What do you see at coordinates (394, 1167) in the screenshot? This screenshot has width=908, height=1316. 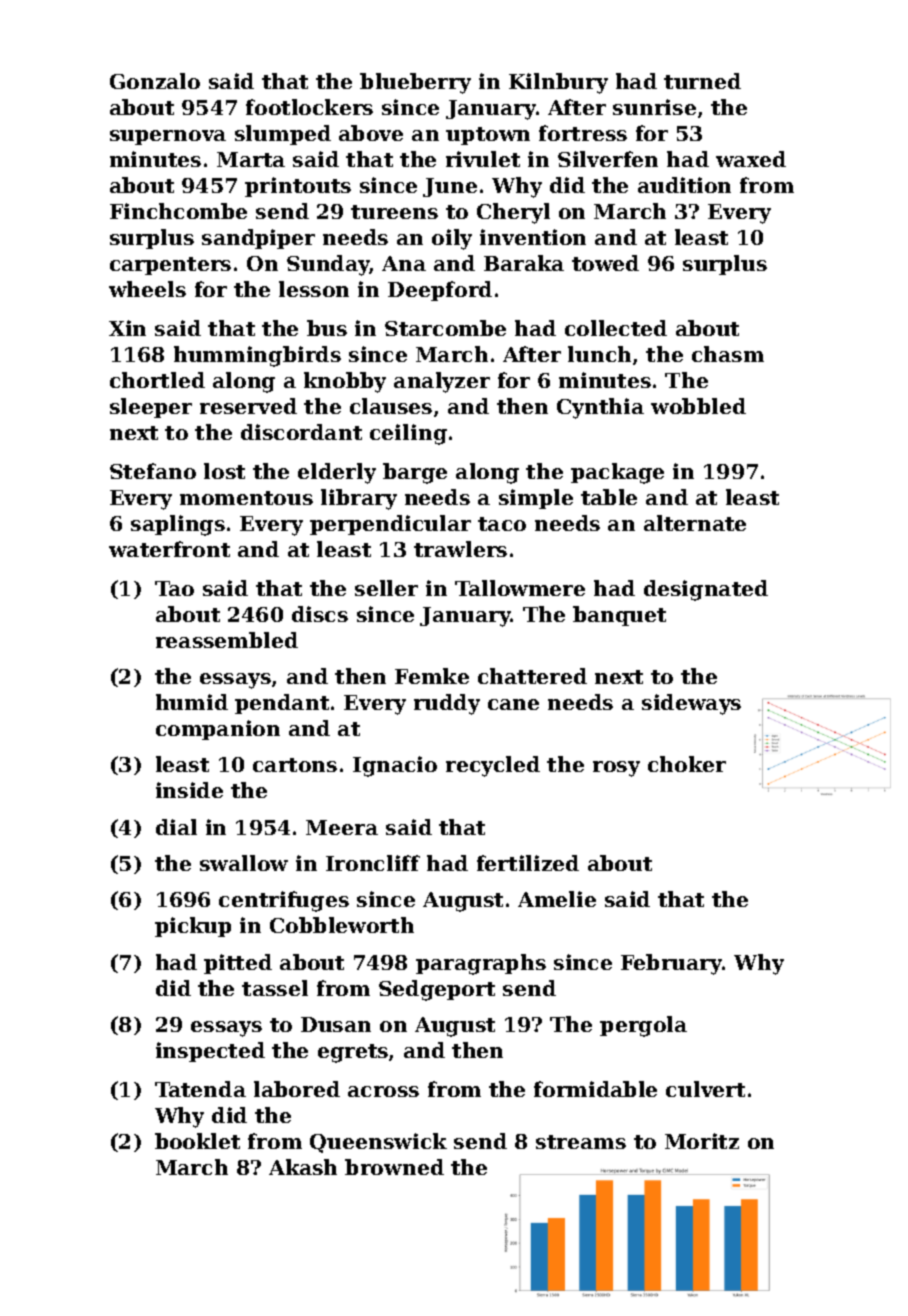 I see `browned` at bounding box center [394, 1167].
